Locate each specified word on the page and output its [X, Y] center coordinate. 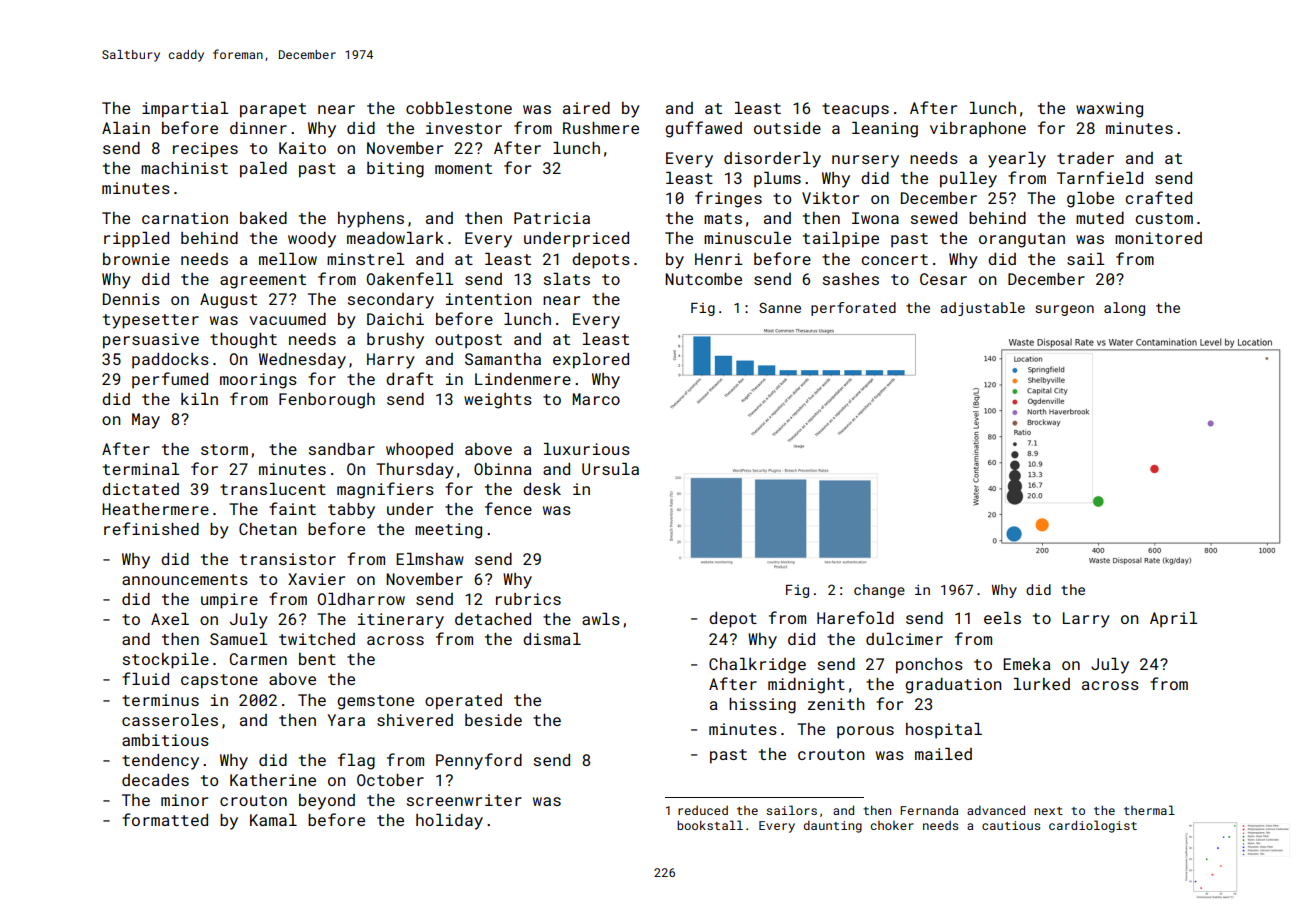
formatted [165, 819]
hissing [762, 706]
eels [1002, 618]
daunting [833, 827]
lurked [1042, 684]
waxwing [1109, 110]
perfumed [170, 380]
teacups [855, 110]
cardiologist [1093, 826]
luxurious [587, 449]
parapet [273, 110]
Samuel [238, 639]
